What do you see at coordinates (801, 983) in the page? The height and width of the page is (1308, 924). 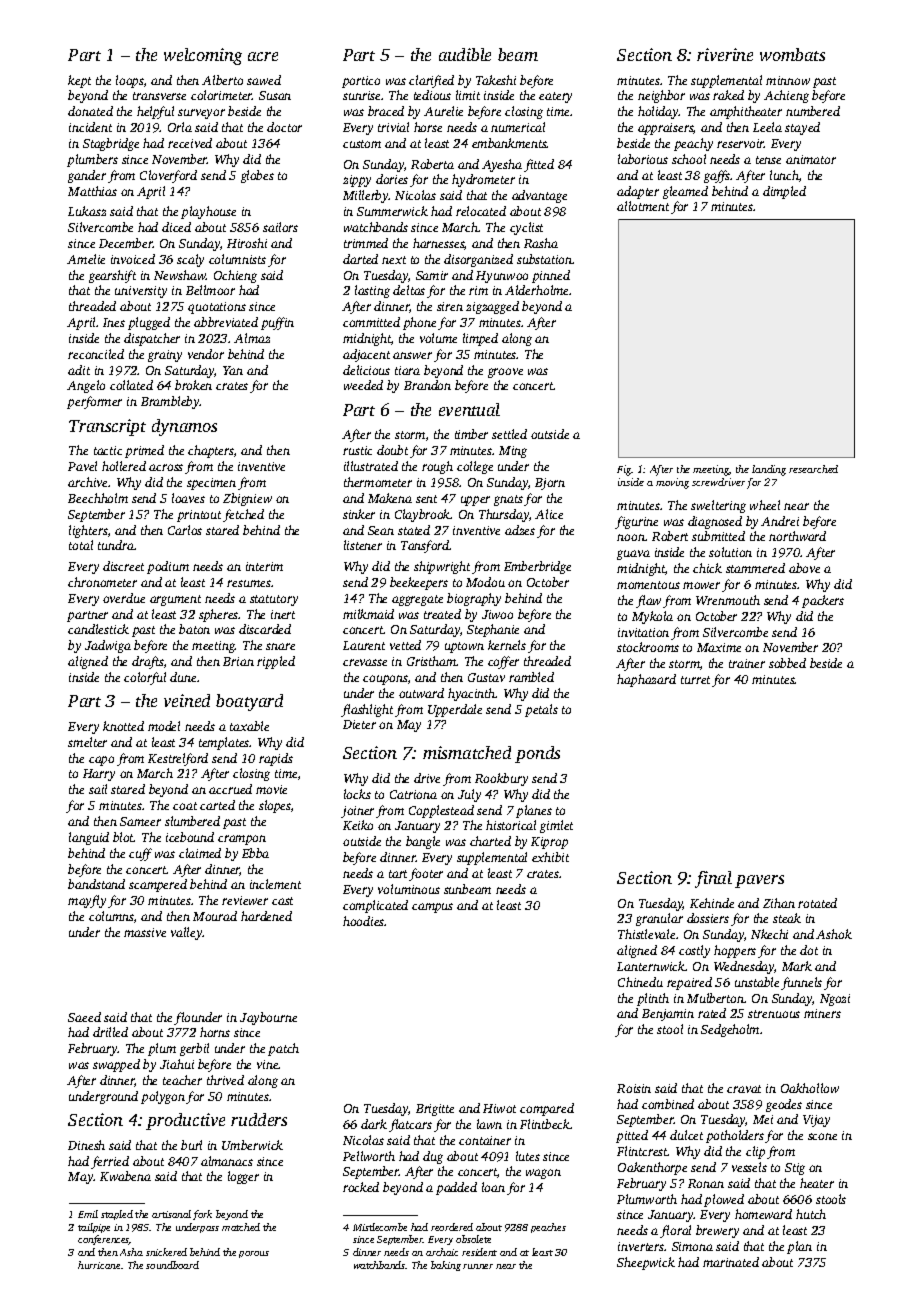 I see `funnels` at bounding box center [801, 983].
